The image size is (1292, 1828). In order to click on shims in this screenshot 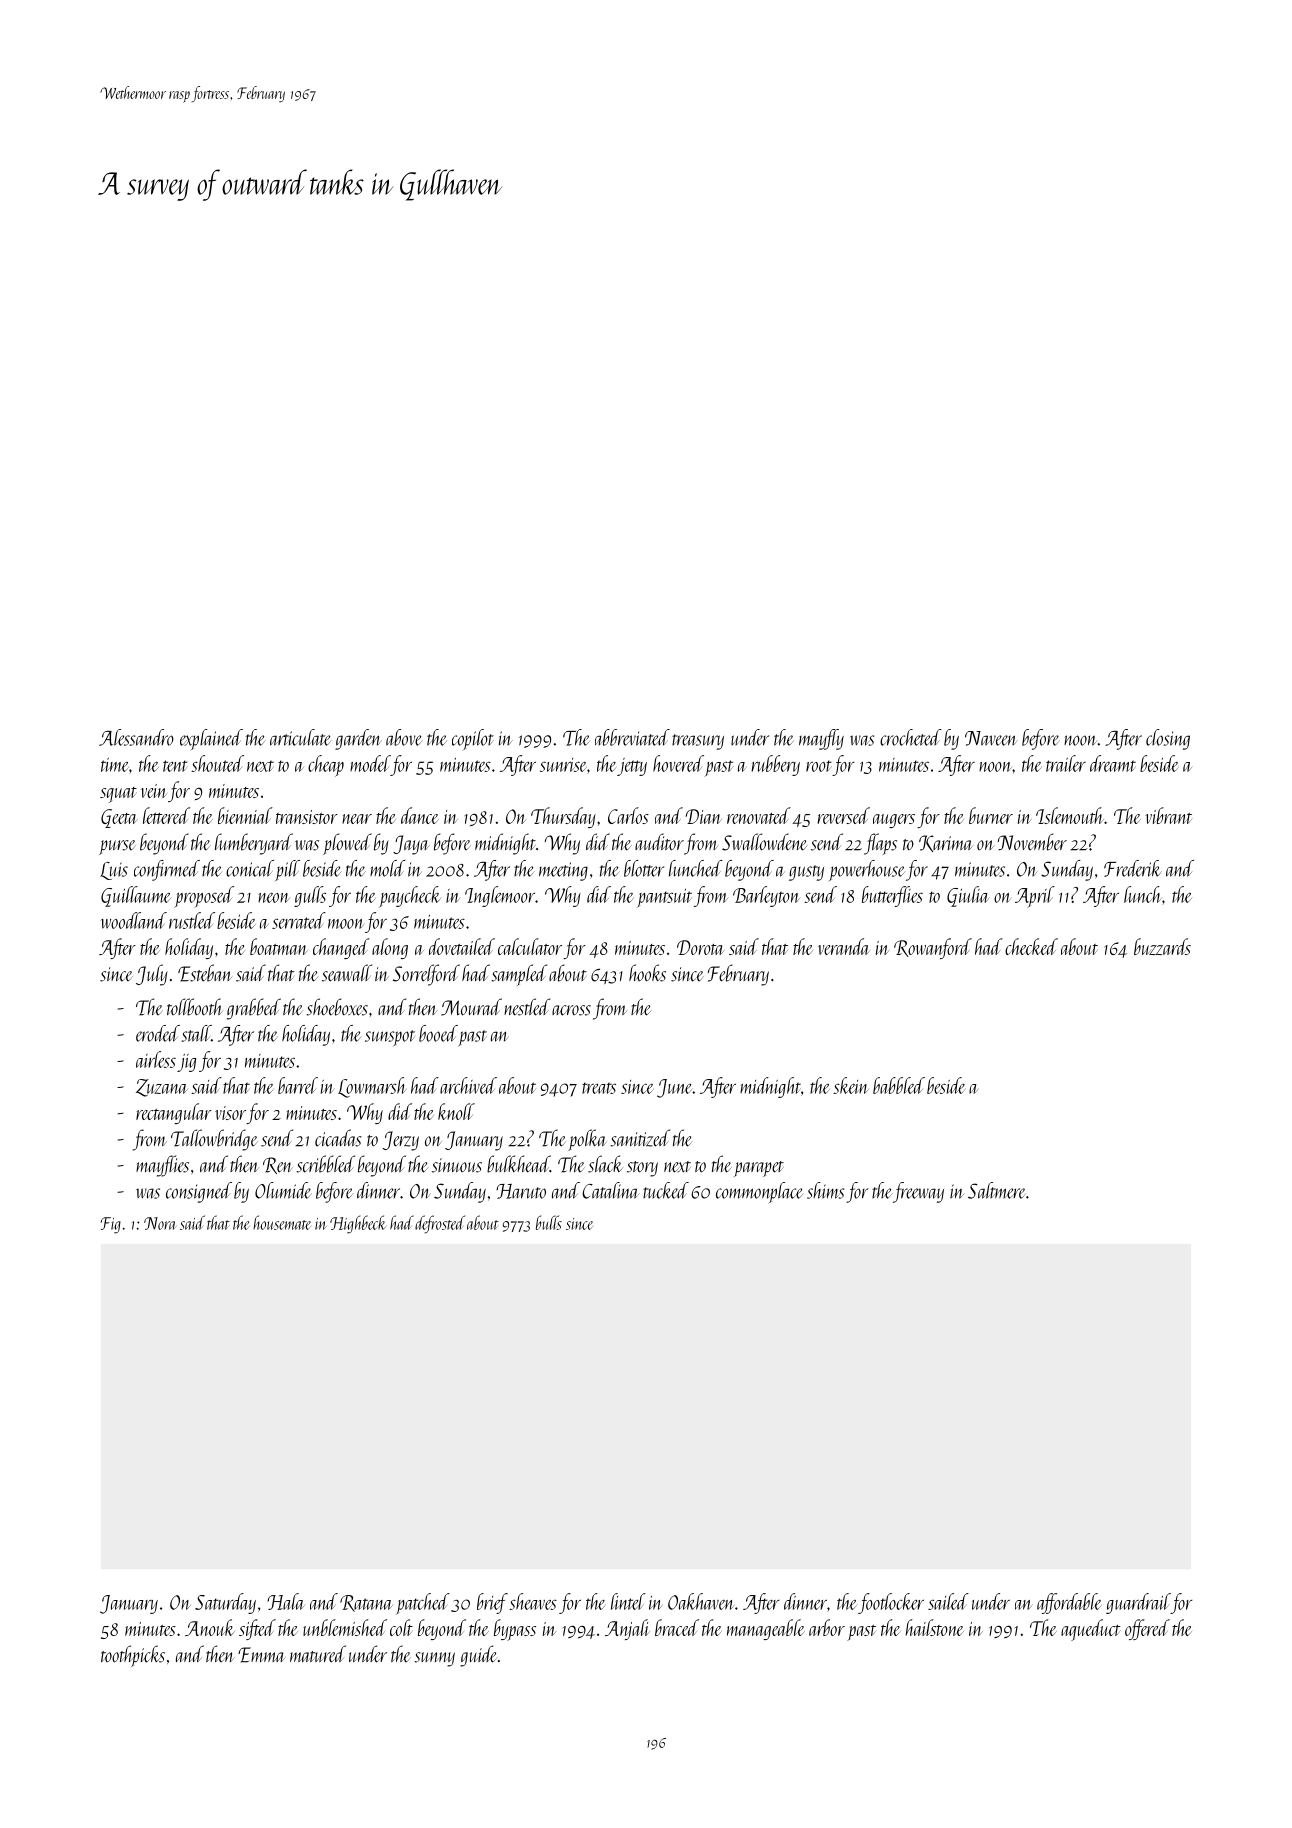, I will do `click(826, 1190)`.
